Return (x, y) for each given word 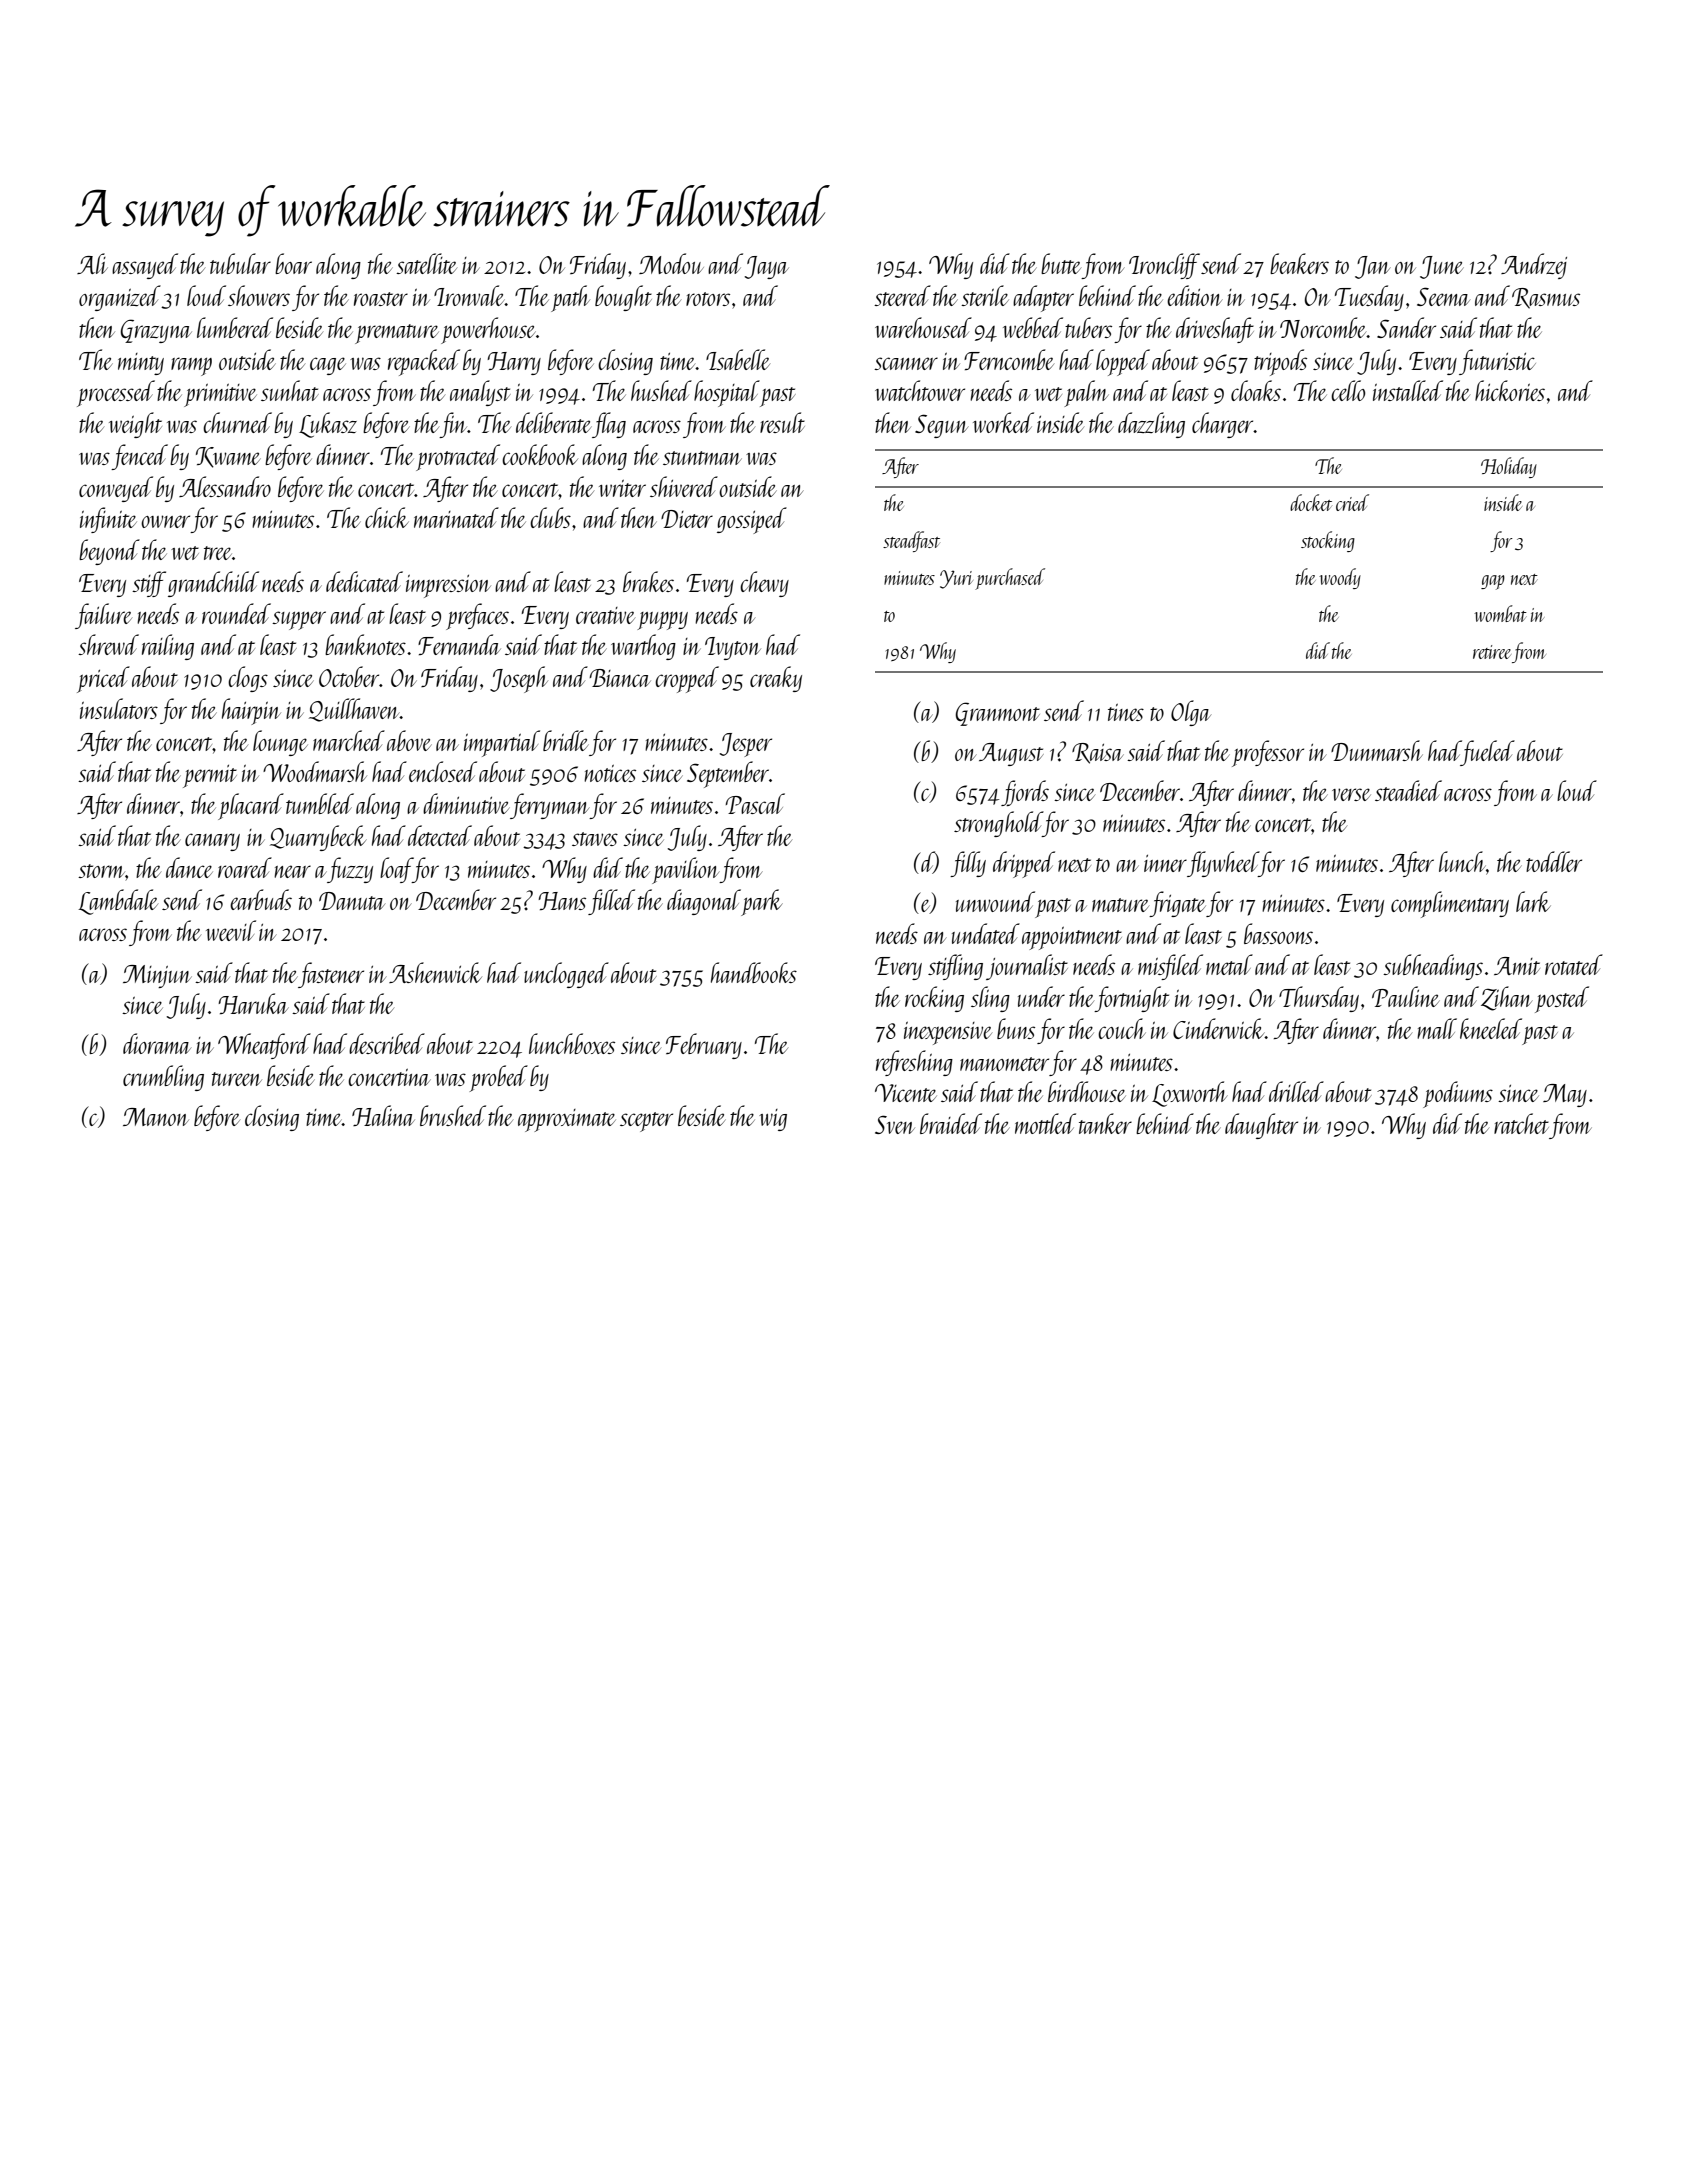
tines (1126, 712)
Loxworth (1190, 1094)
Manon (156, 1117)
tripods (1280, 362)
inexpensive (948, 1033)
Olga (1191, 713)
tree (218, 553)
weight (135, 425)
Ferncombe (1009, 359)
